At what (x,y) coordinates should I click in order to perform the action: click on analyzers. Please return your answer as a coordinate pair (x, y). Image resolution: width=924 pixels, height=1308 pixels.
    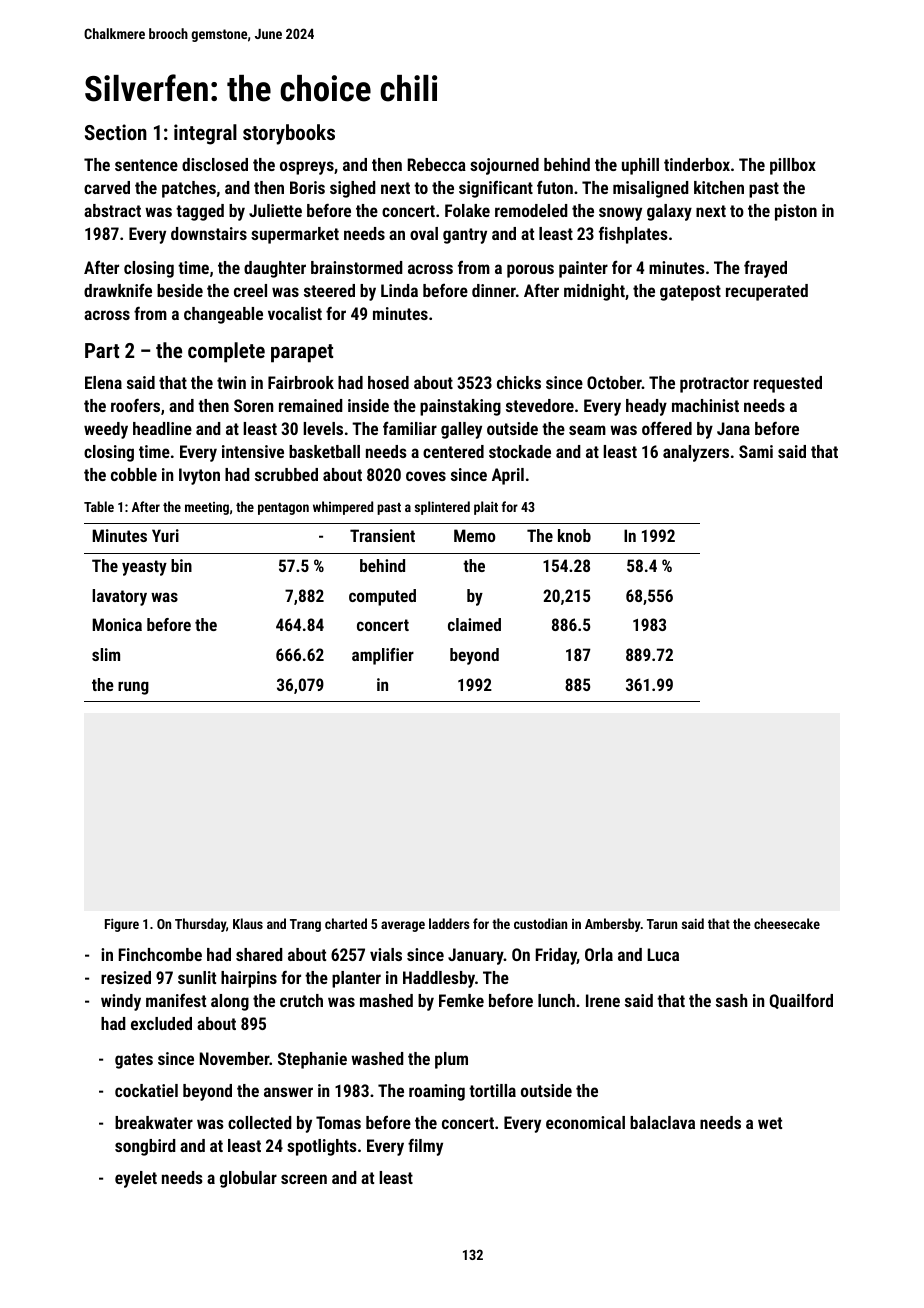
    Looking at the image, I should click on (696, 453).
